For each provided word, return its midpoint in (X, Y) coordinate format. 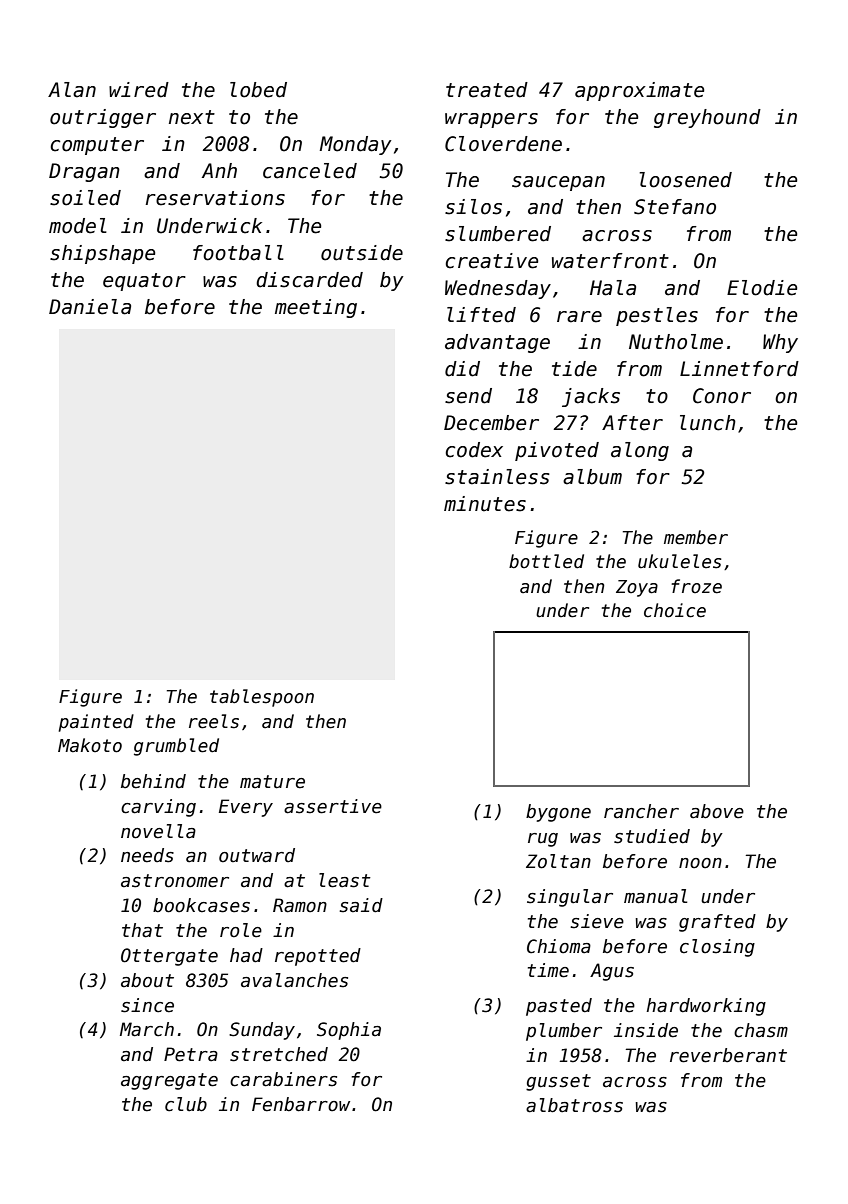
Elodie (762, 288)
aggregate (169, 1081)
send (468, 396)
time (548, 970)
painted (96, 723)
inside (646, 1030)
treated (487, 90)
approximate (639, 91)
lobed (258, 90)
